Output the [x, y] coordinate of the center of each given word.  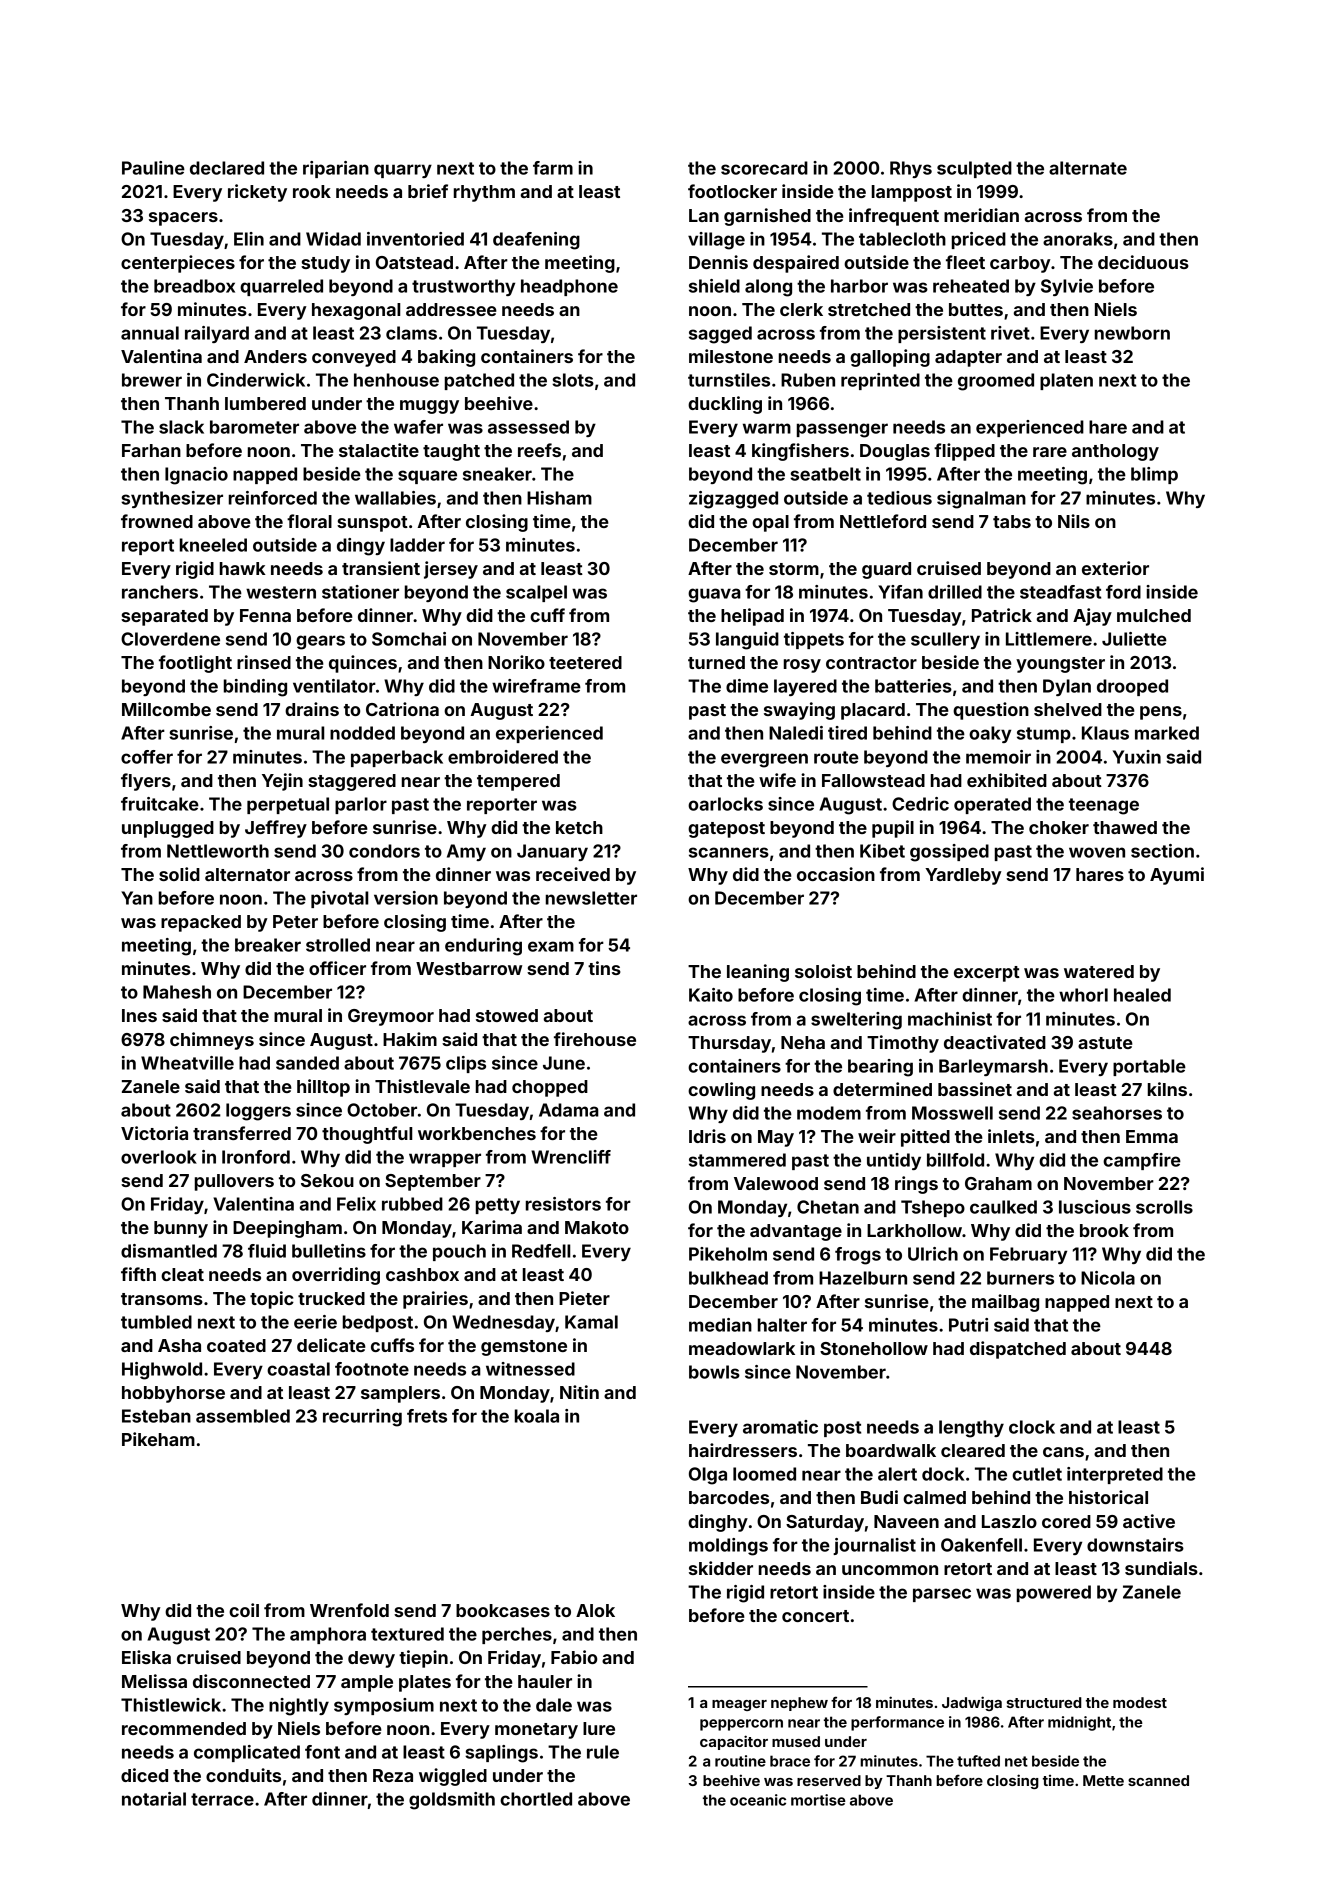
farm [553, 168]
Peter [295, 921]
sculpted [974, 169]
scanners [729, 852]
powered [1054, 1593]
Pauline [153, 168]
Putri [968, 1325]
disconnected [251, 1681]
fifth [138, 1274]
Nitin [579, 1392]
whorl [1083, 995]
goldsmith [452, 1801]
